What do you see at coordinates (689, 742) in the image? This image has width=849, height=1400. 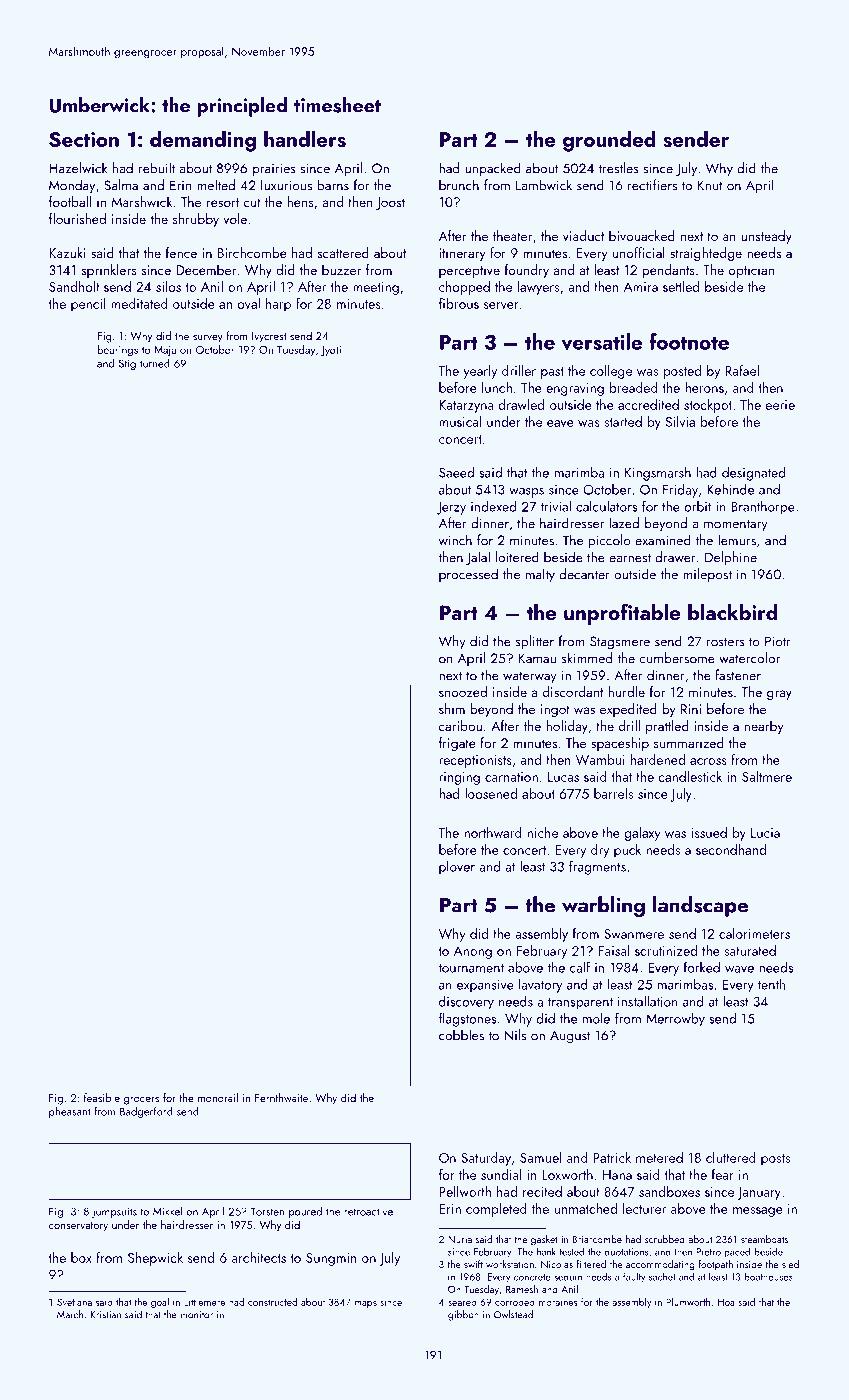 I see `summarized` at bounding box center [689, 742].
